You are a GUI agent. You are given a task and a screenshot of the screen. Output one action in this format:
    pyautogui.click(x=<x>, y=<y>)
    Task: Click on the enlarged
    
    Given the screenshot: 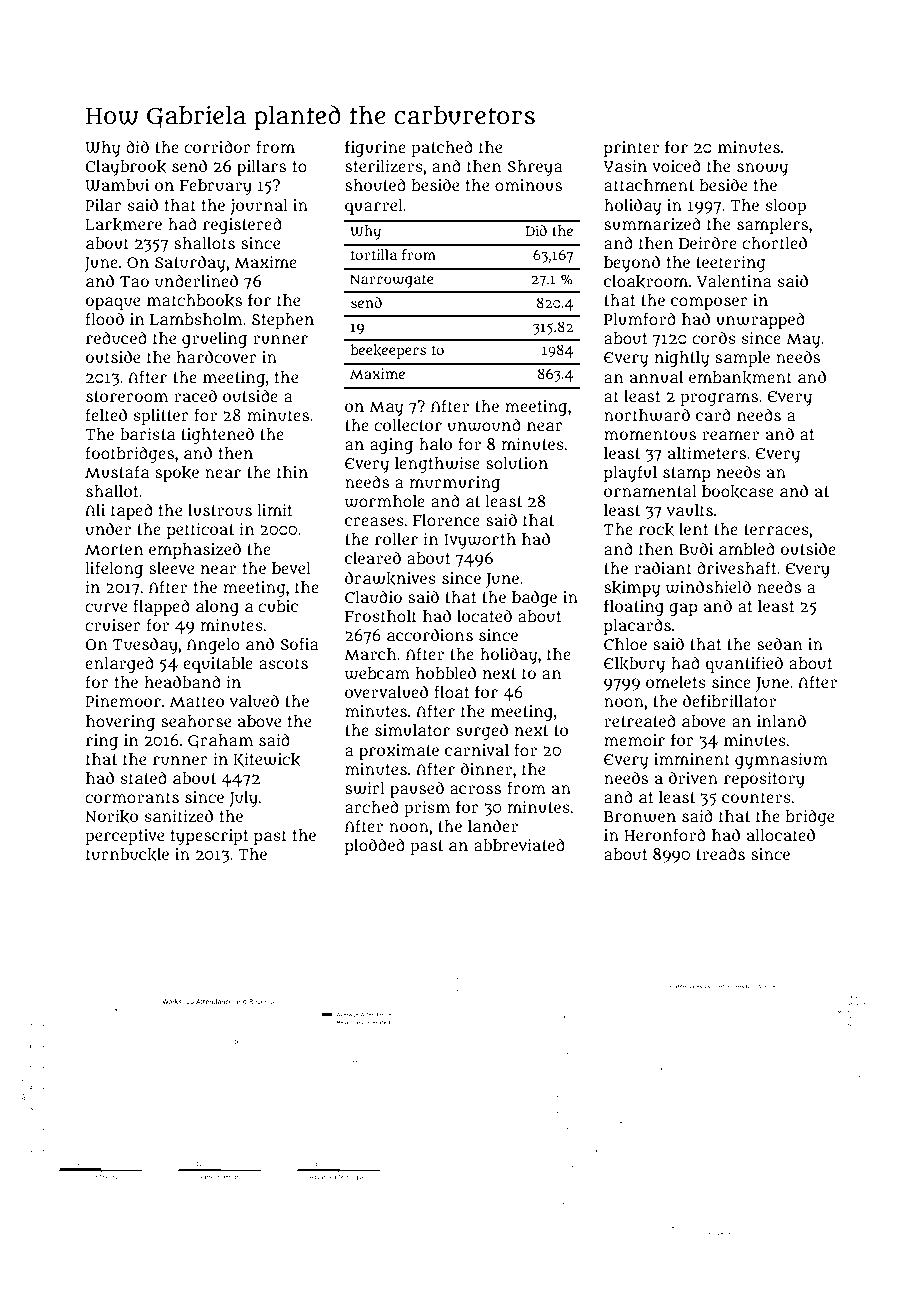 What is the action you would take?
    pyautogui.click(x=119, y=664)
